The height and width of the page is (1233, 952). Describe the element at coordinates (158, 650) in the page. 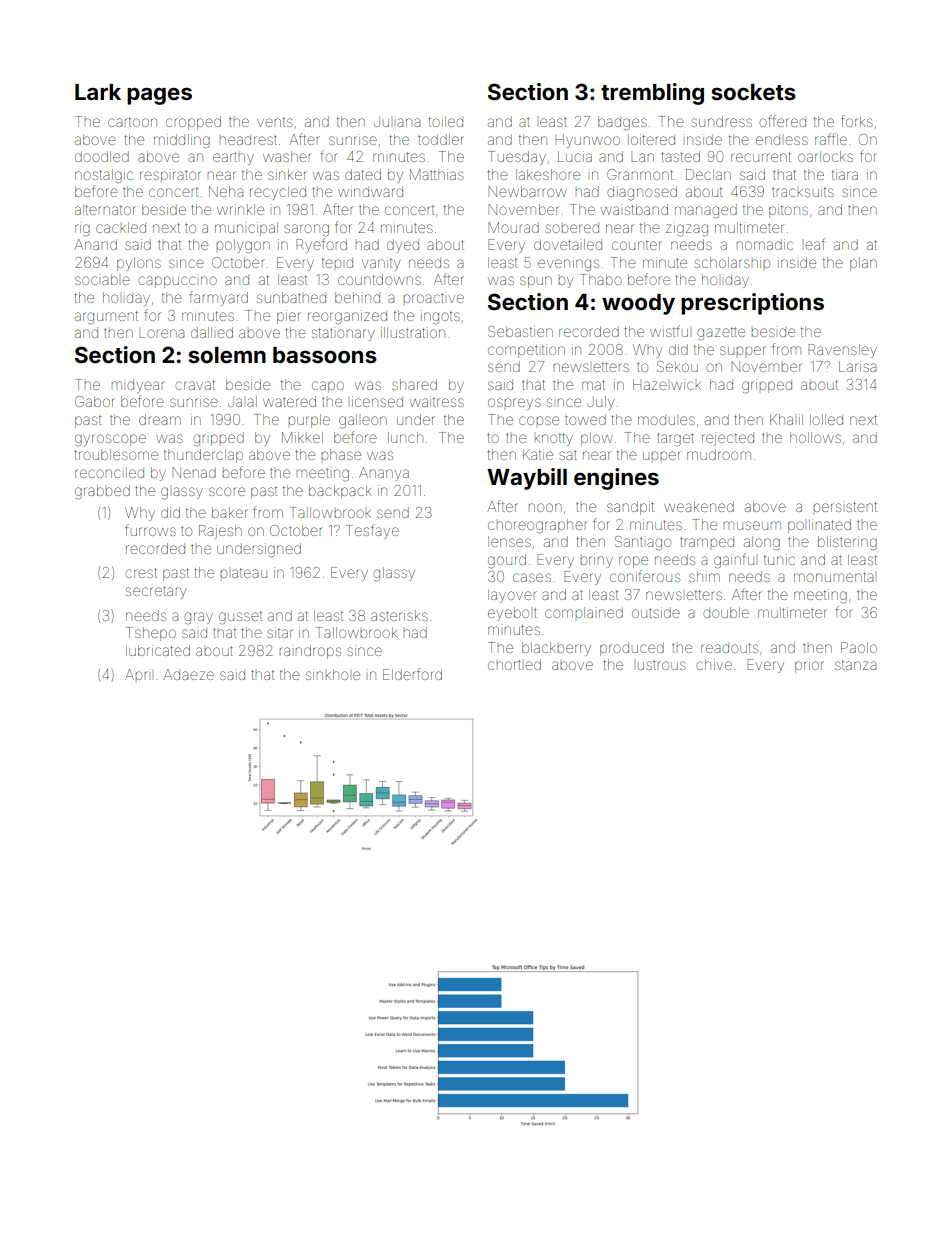

I see `lubricated` at that location.
